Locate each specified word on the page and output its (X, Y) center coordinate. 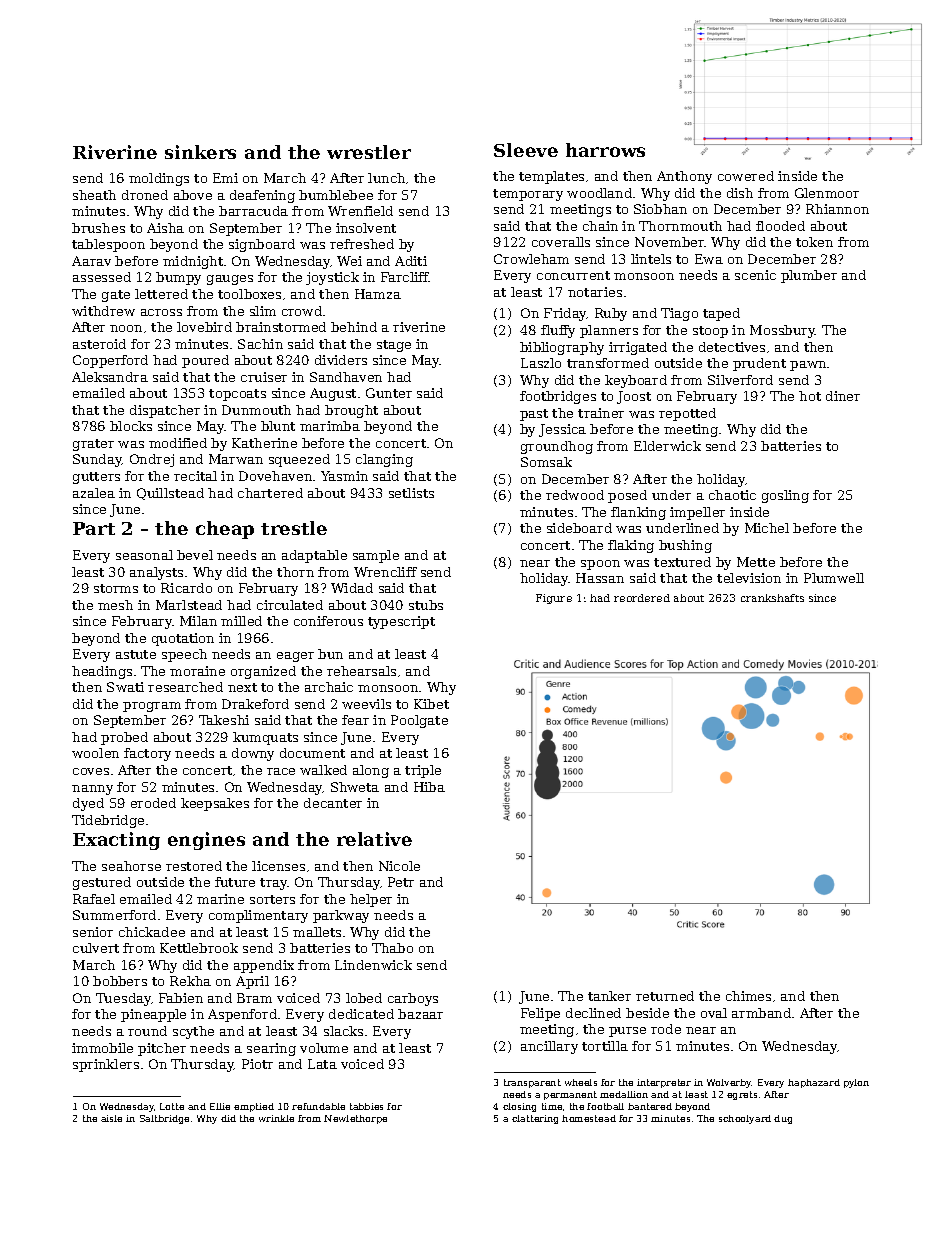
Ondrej (152, 460)
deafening (262, 196)
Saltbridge (164, 1119)
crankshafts (772, 598)
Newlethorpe (355, 1119)
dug (783, 1119)
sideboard (579, 528)
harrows (605, 150)
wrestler (369, 152)
